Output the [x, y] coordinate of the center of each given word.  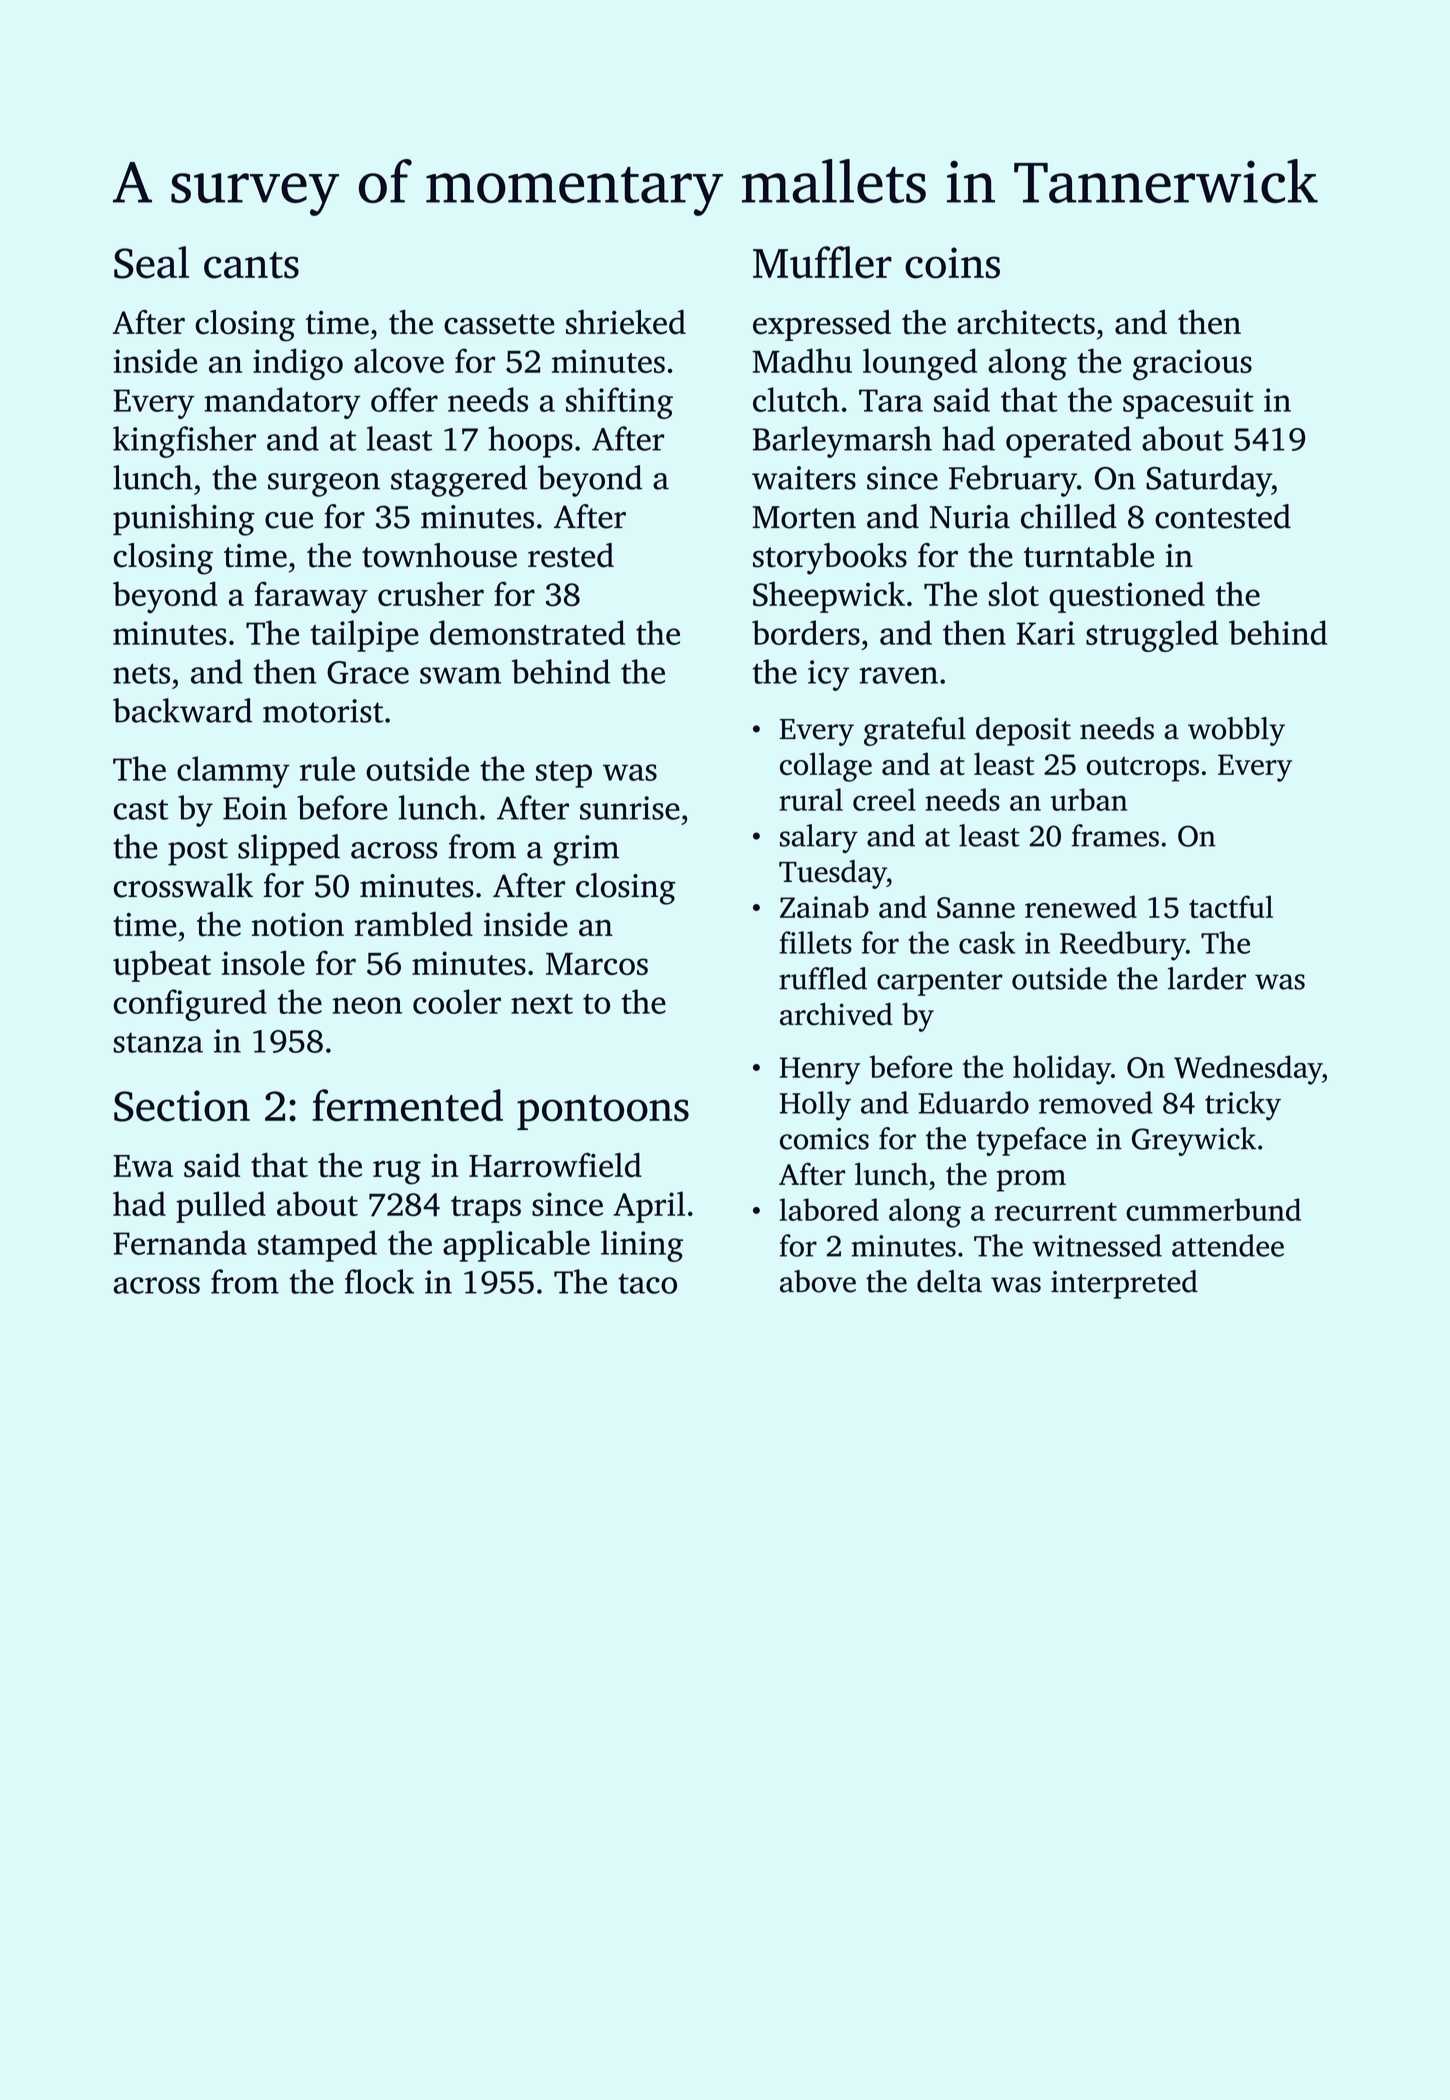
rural [811, 799]
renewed [1081, 906]
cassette [499, 324]
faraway [311, 597]
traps [486, 1209]
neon [367, 1005]
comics [824, 1139]
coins [952, 263]
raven [898, 675]
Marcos [597, 964]
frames [1115, 835]
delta [949, 1281]
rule [327, 768]
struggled [1152, 636]
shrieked [626, 322]
